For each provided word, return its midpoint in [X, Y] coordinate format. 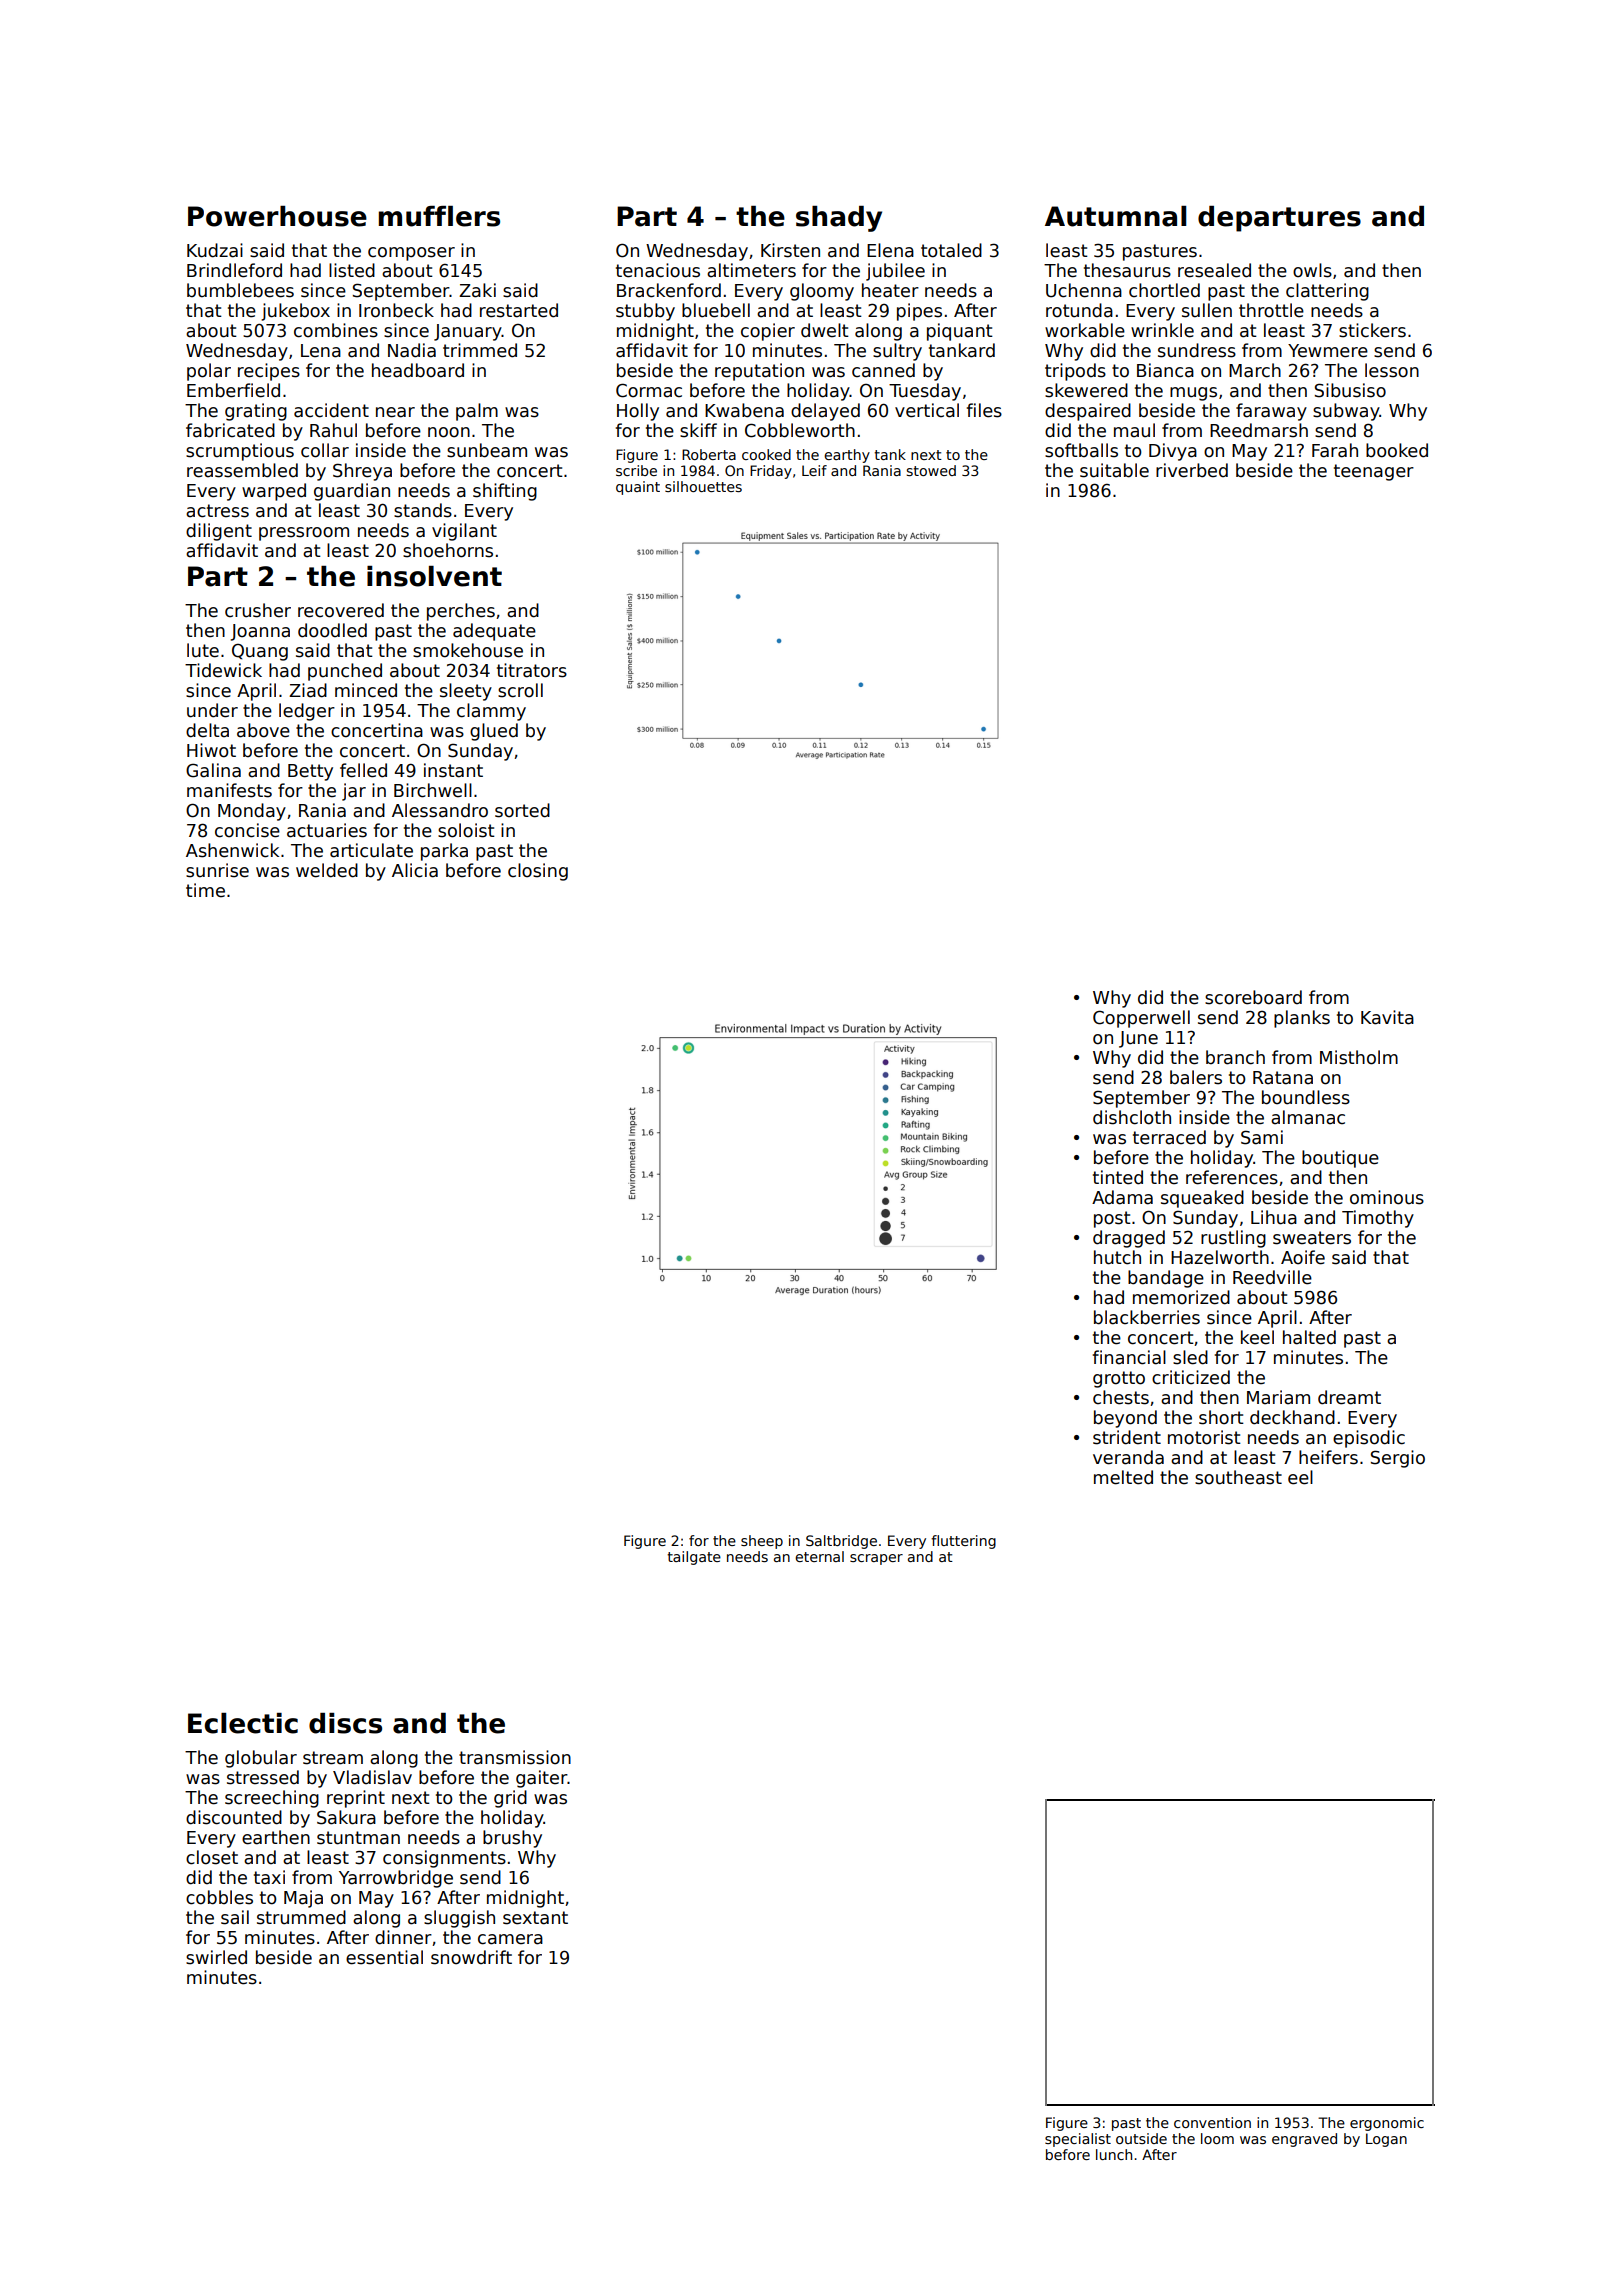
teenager [1374, 472]
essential [384, 1957]
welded [327, 870]
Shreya [362, 472]
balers [1196, 1077]
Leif [814, 470]
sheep [762, 1542]
